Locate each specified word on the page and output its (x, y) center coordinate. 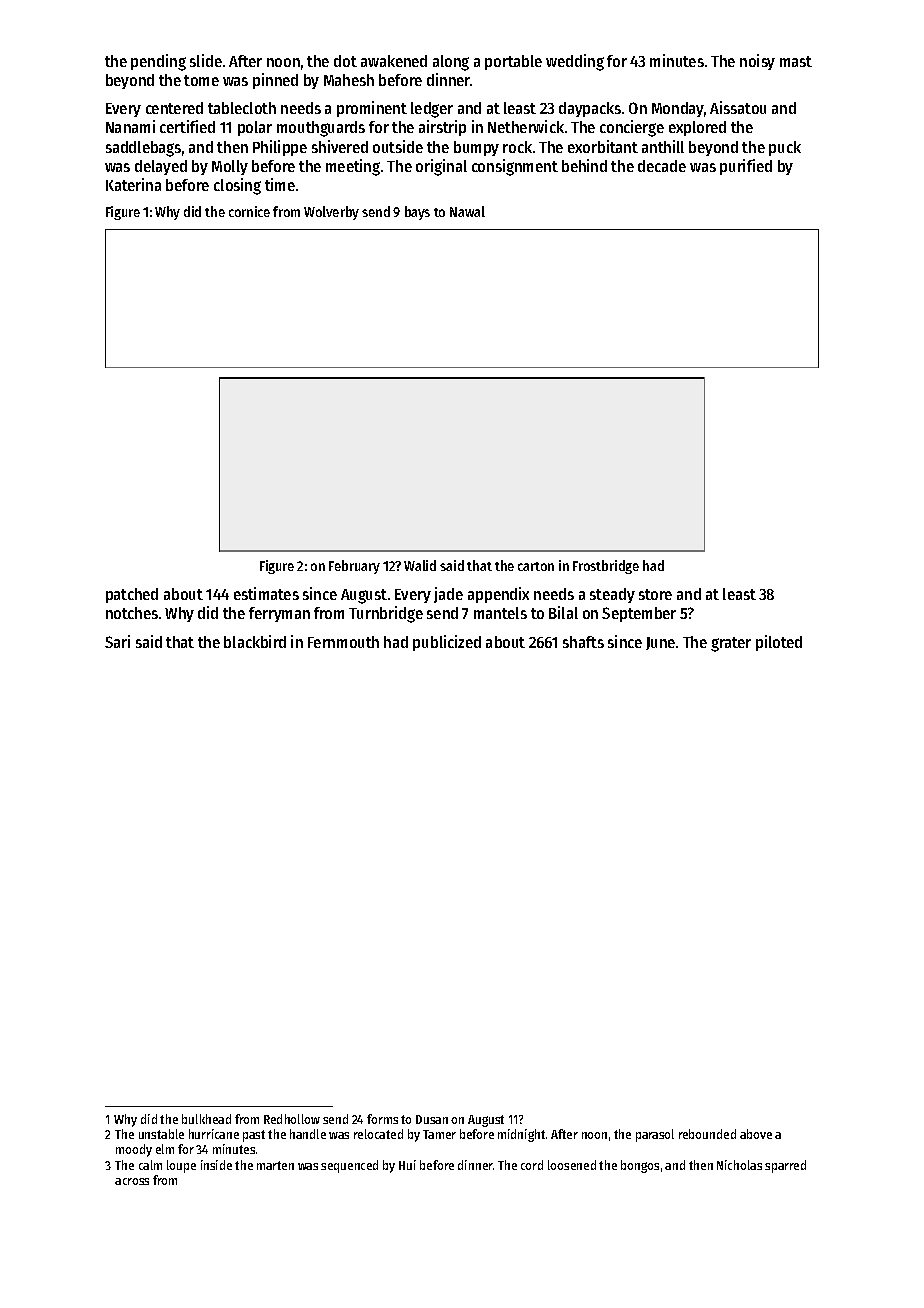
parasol (655, 1135)
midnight (521, 1135)
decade (662, 166)
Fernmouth (343, 642)
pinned (275, 81)
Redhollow (292, 1119)
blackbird (255, 641)
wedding (575, 62)
